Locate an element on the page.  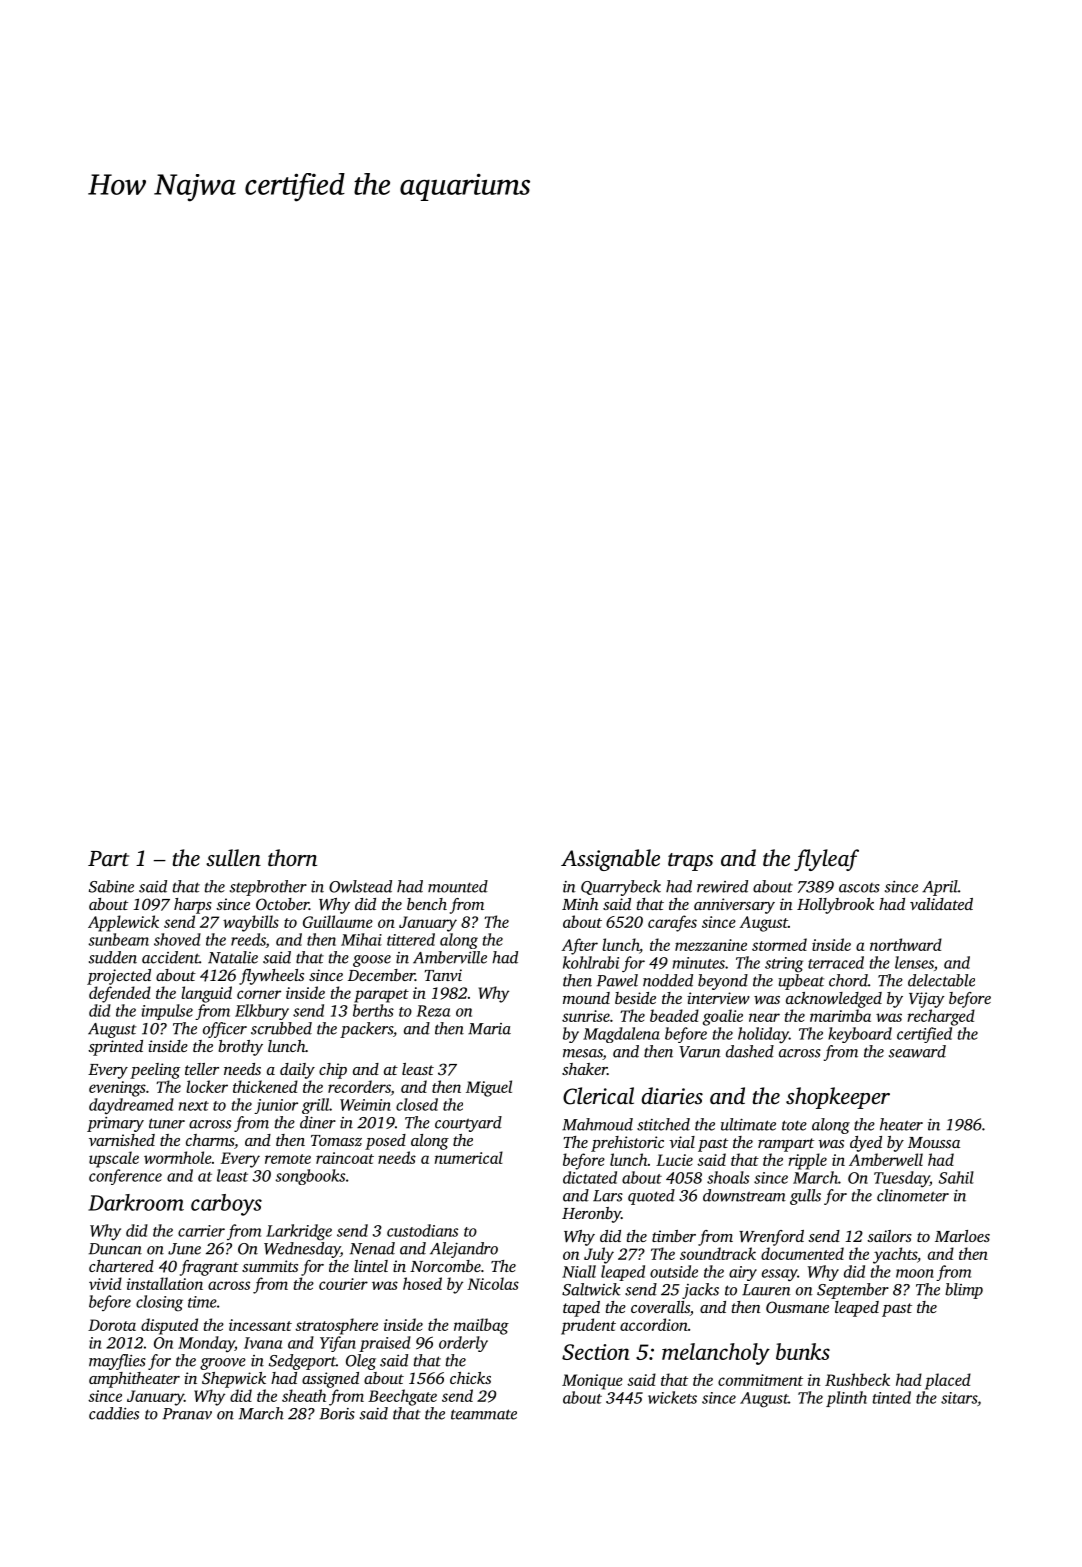
Alejandro is located at coordinates (464, 1250).
